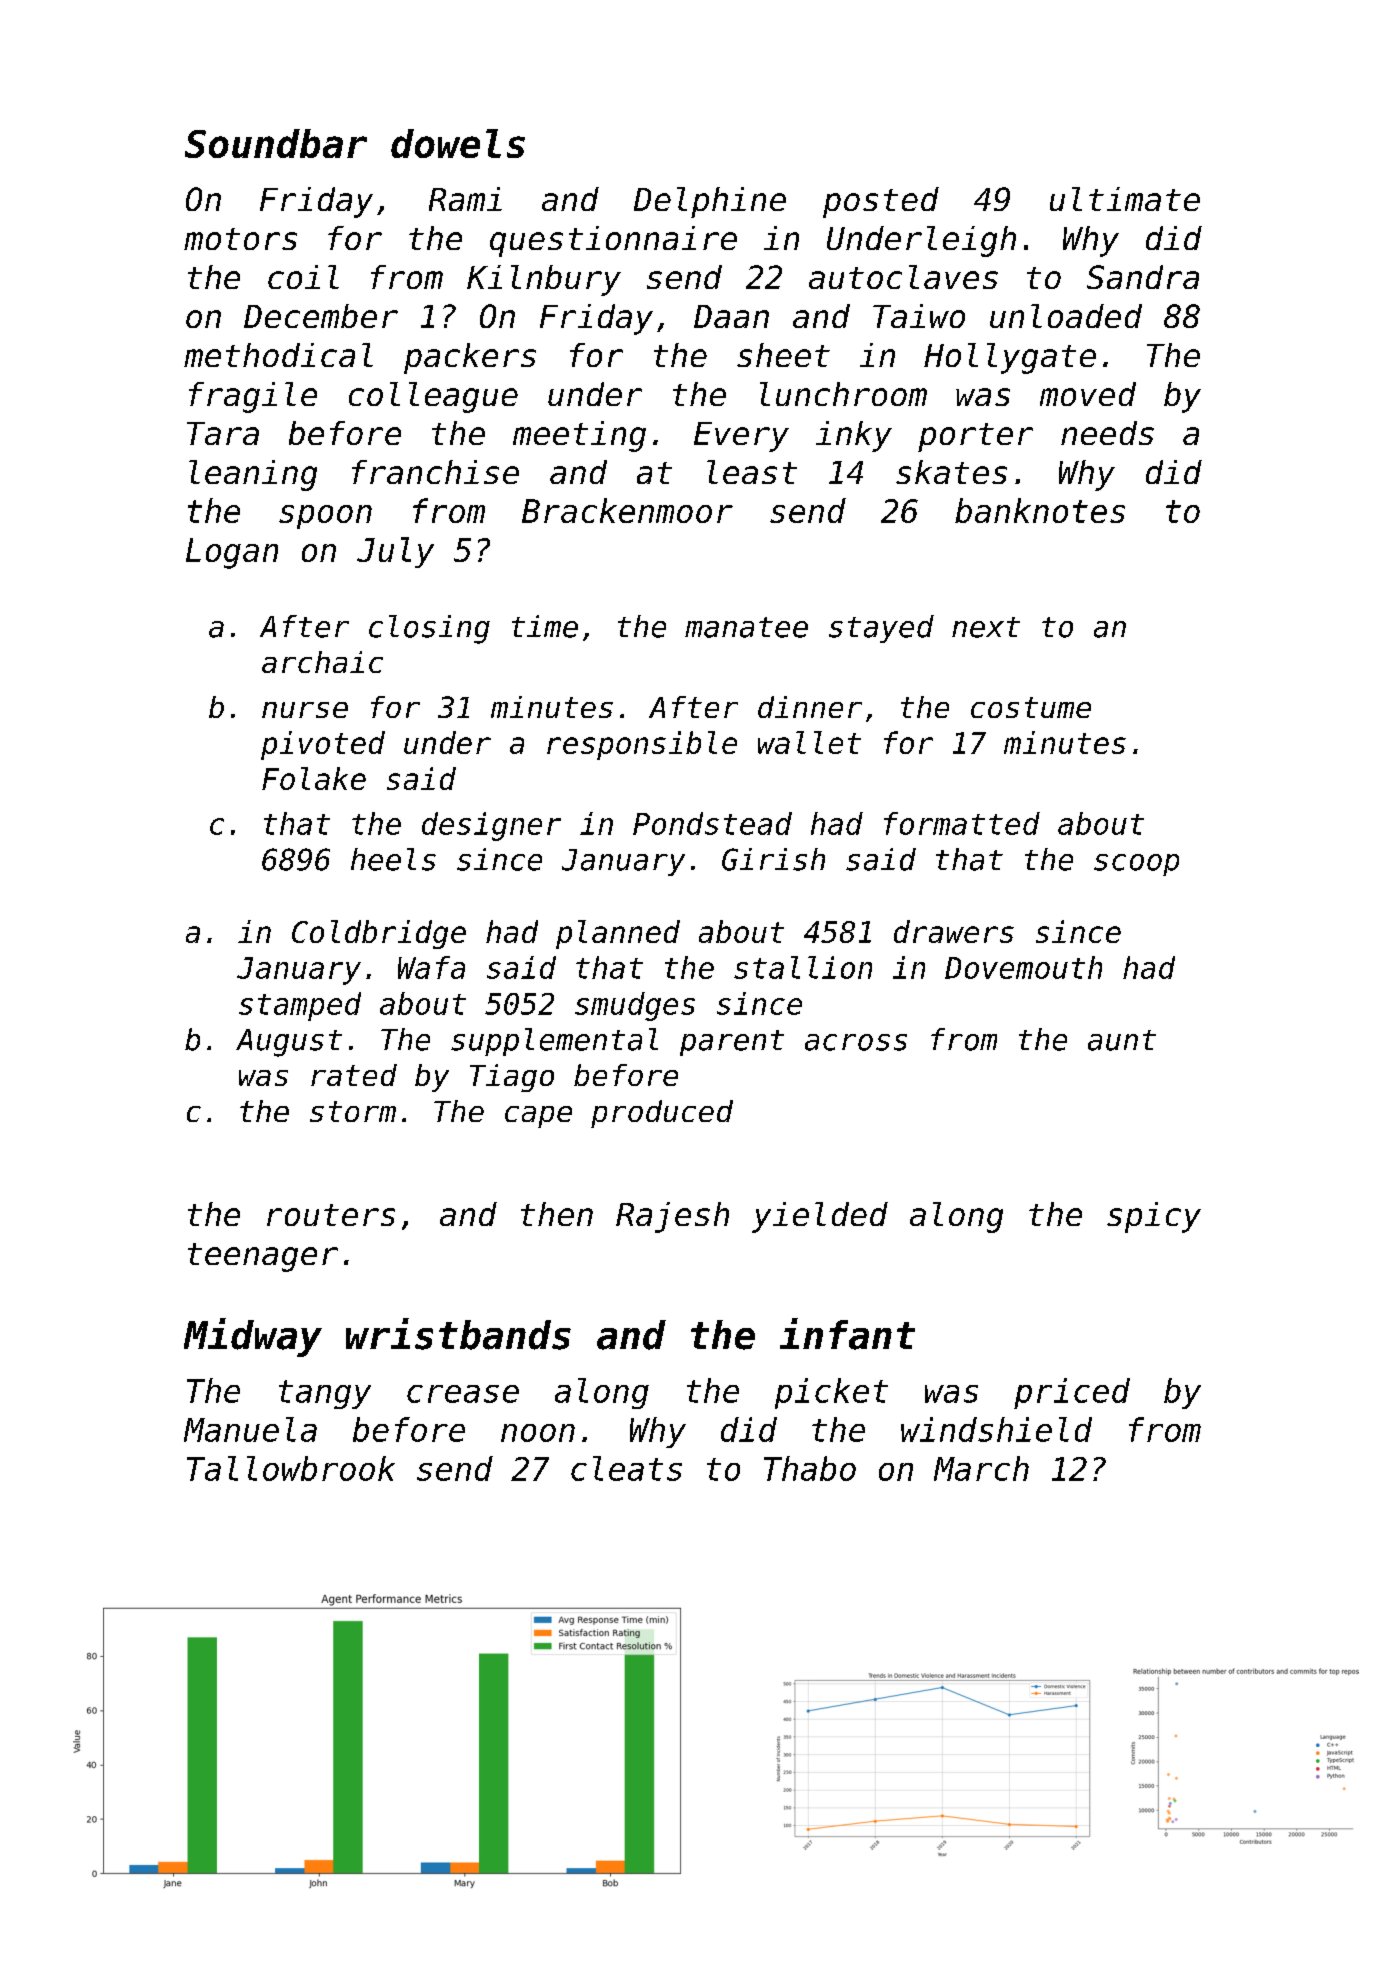 This page has height=1969, width=1386. Describe the element at coordinates (1154, 1217) in the page. I see `spicy` at that location.
